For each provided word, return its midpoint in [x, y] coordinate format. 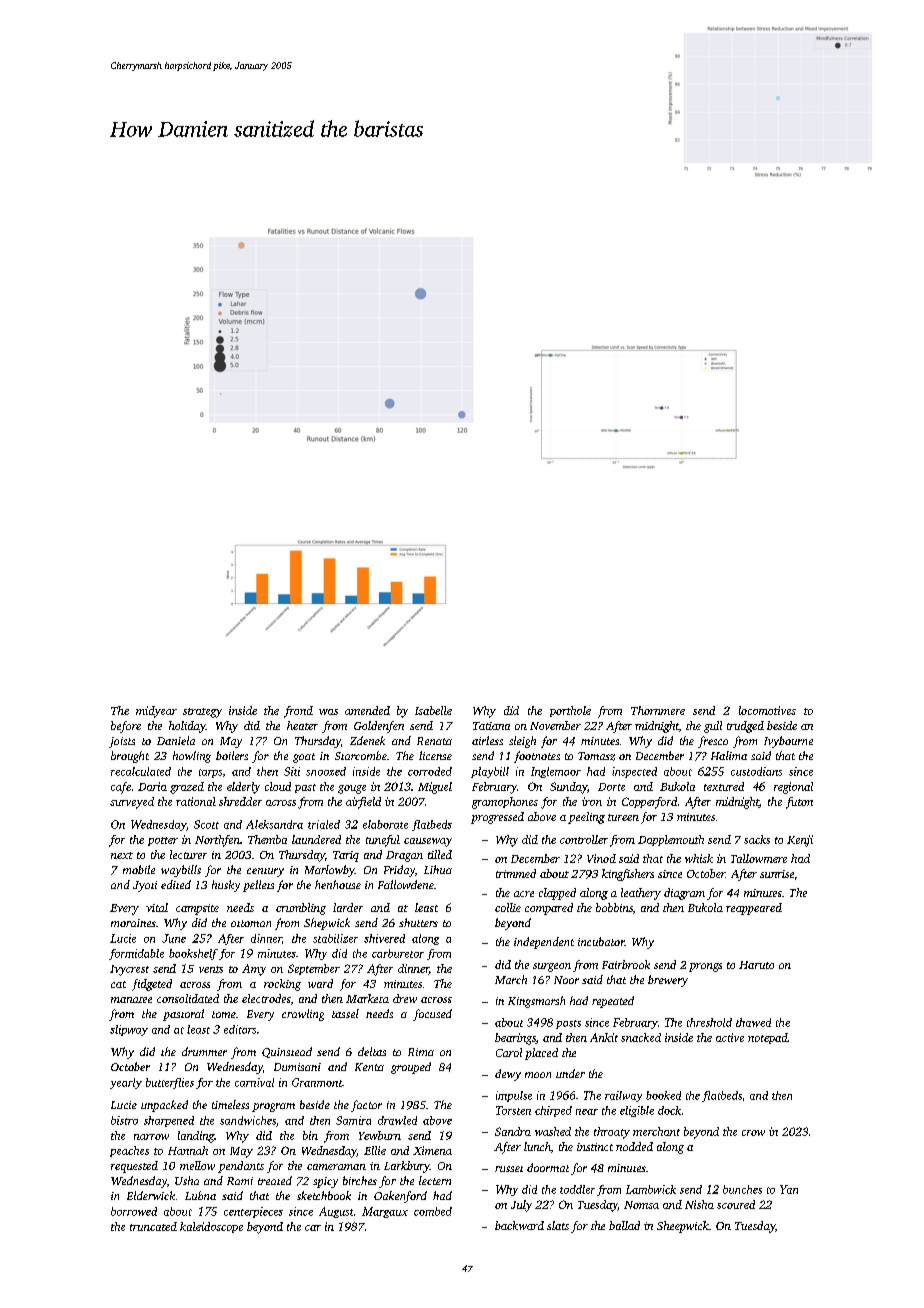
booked [663, 1095]
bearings [515, 1039]
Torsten [513, 1110]
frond [298, 712]
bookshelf [193, 954]
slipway [129, 1030]
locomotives [767, 710]
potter [163, 841]
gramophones [505, 803]
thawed [753, 1022]
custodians [756, 771]
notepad [768, 1038]
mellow [197, 1165]
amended [367, 710]
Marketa [367, 998]
